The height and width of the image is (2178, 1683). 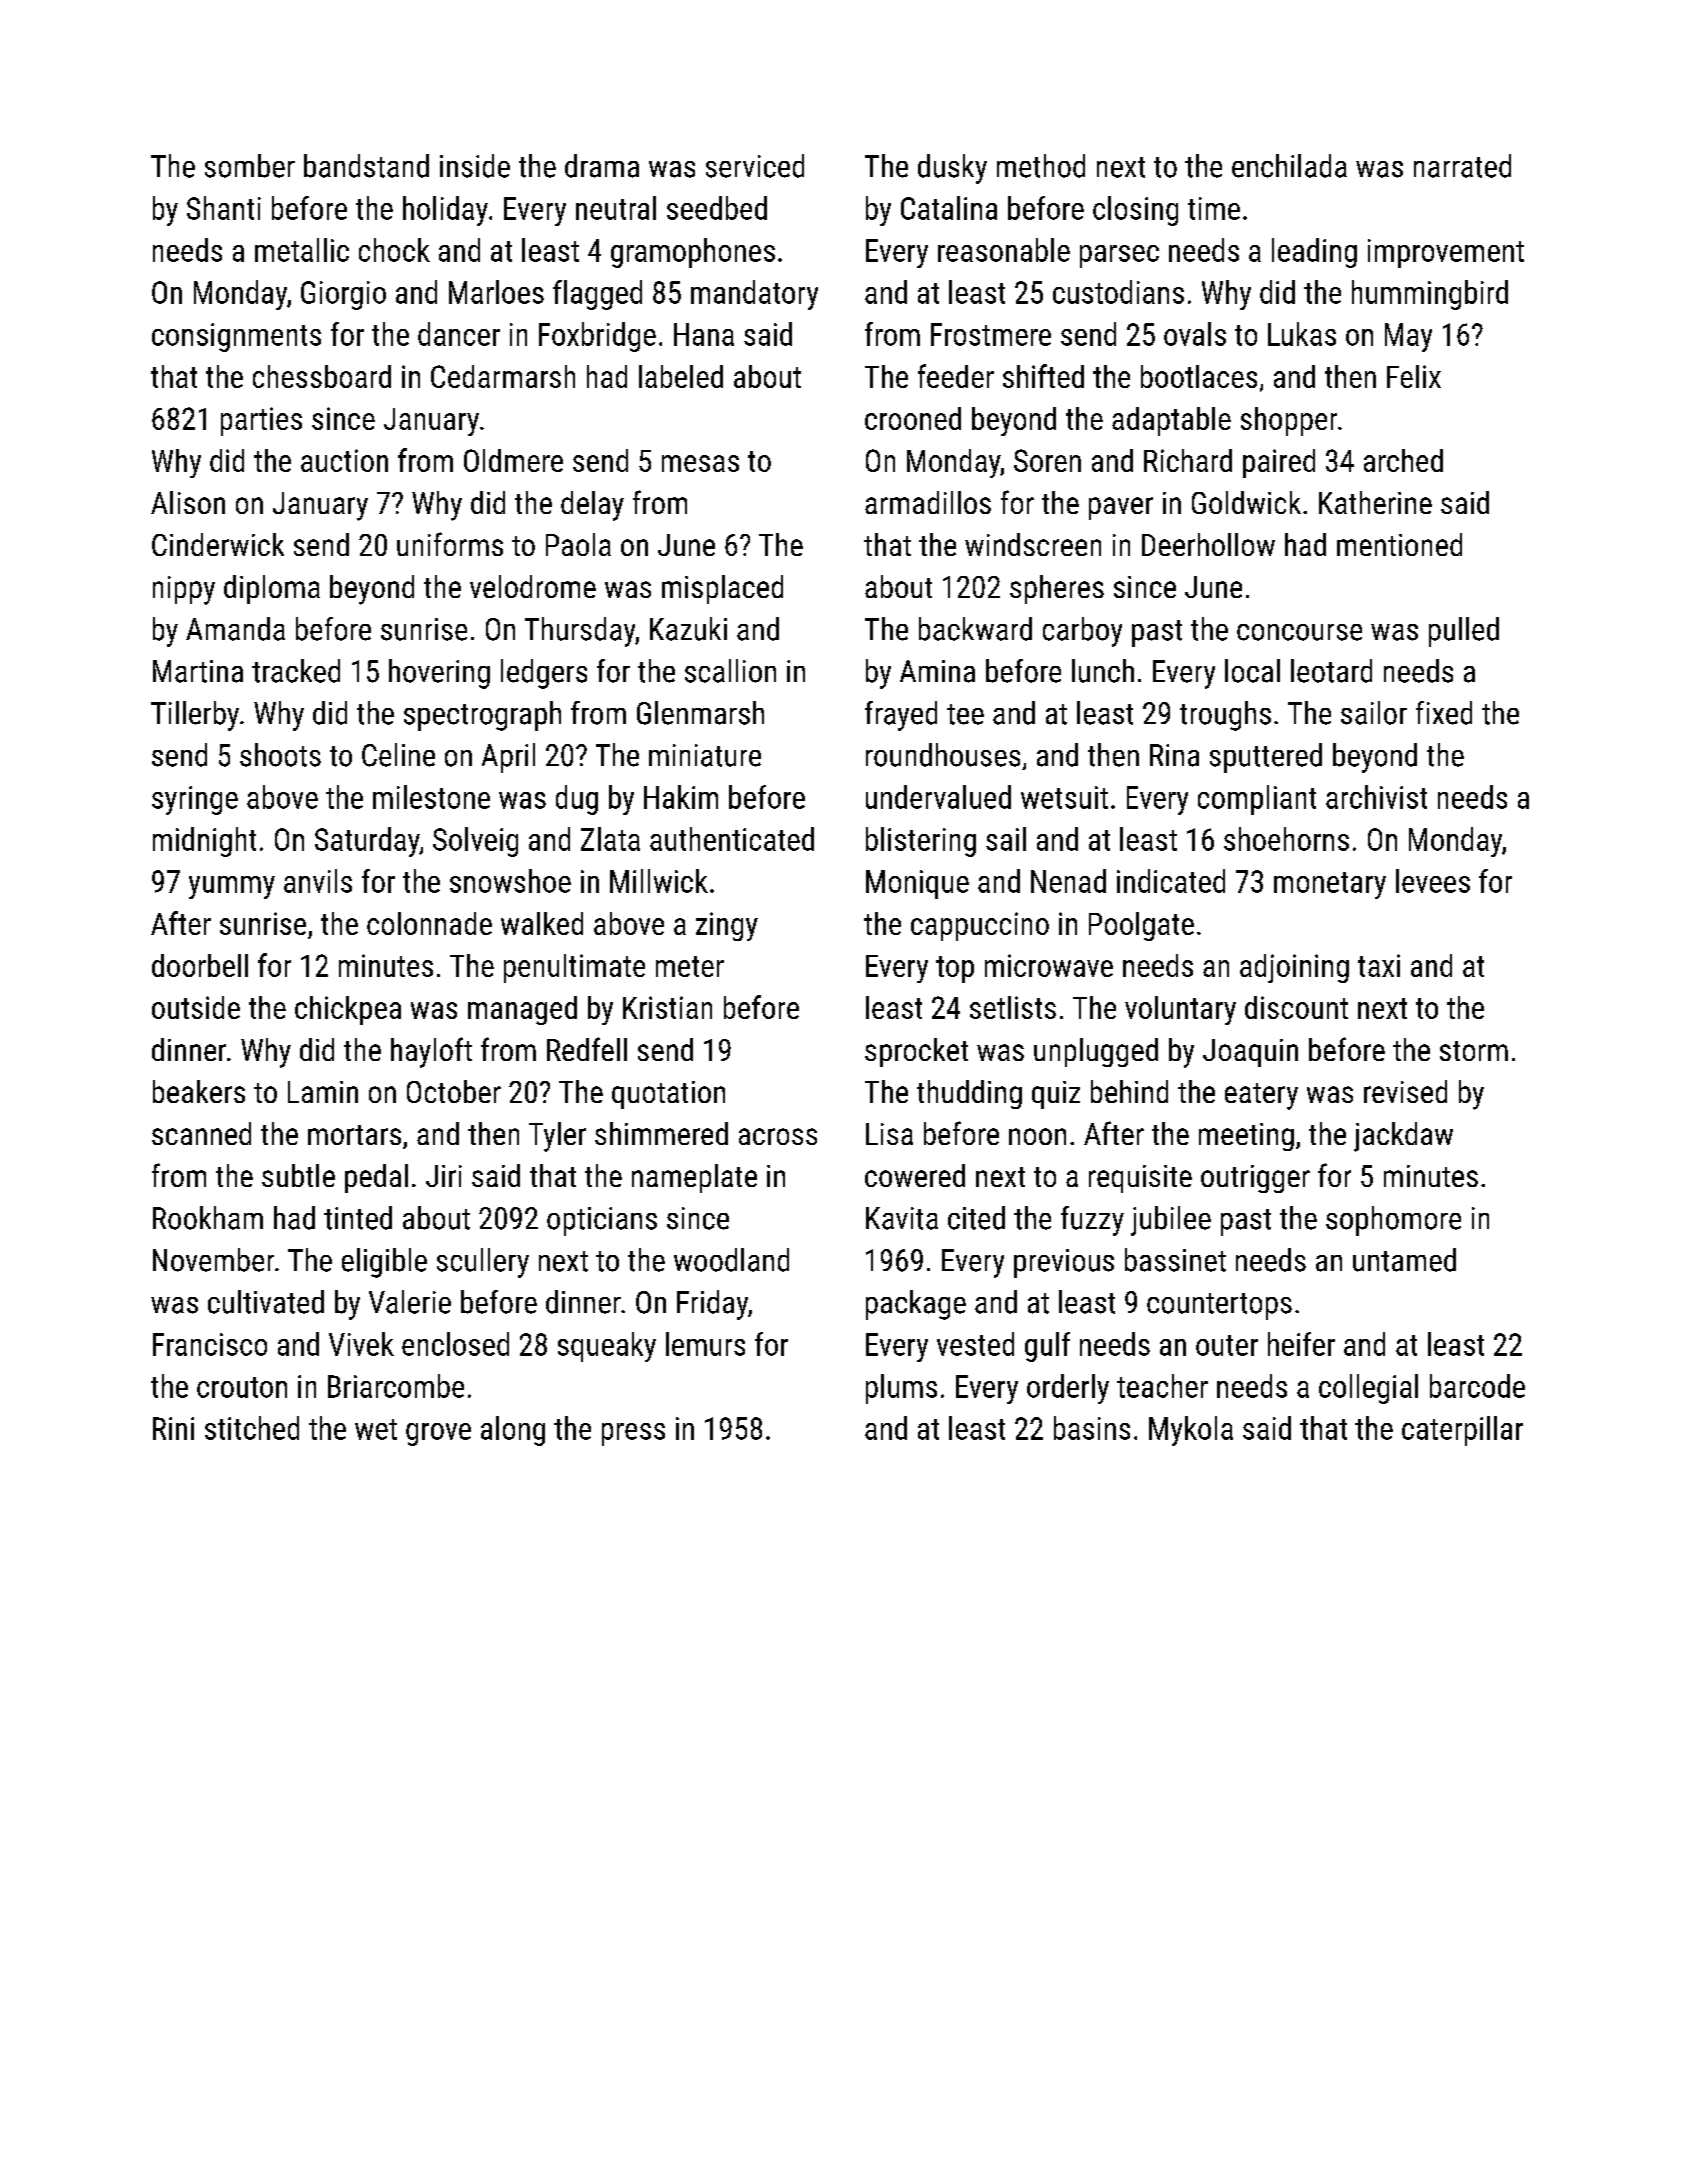 What do you see at coordinates (949, 208) in the image?
I see `Catalina` at bounding box center [949, 208].
